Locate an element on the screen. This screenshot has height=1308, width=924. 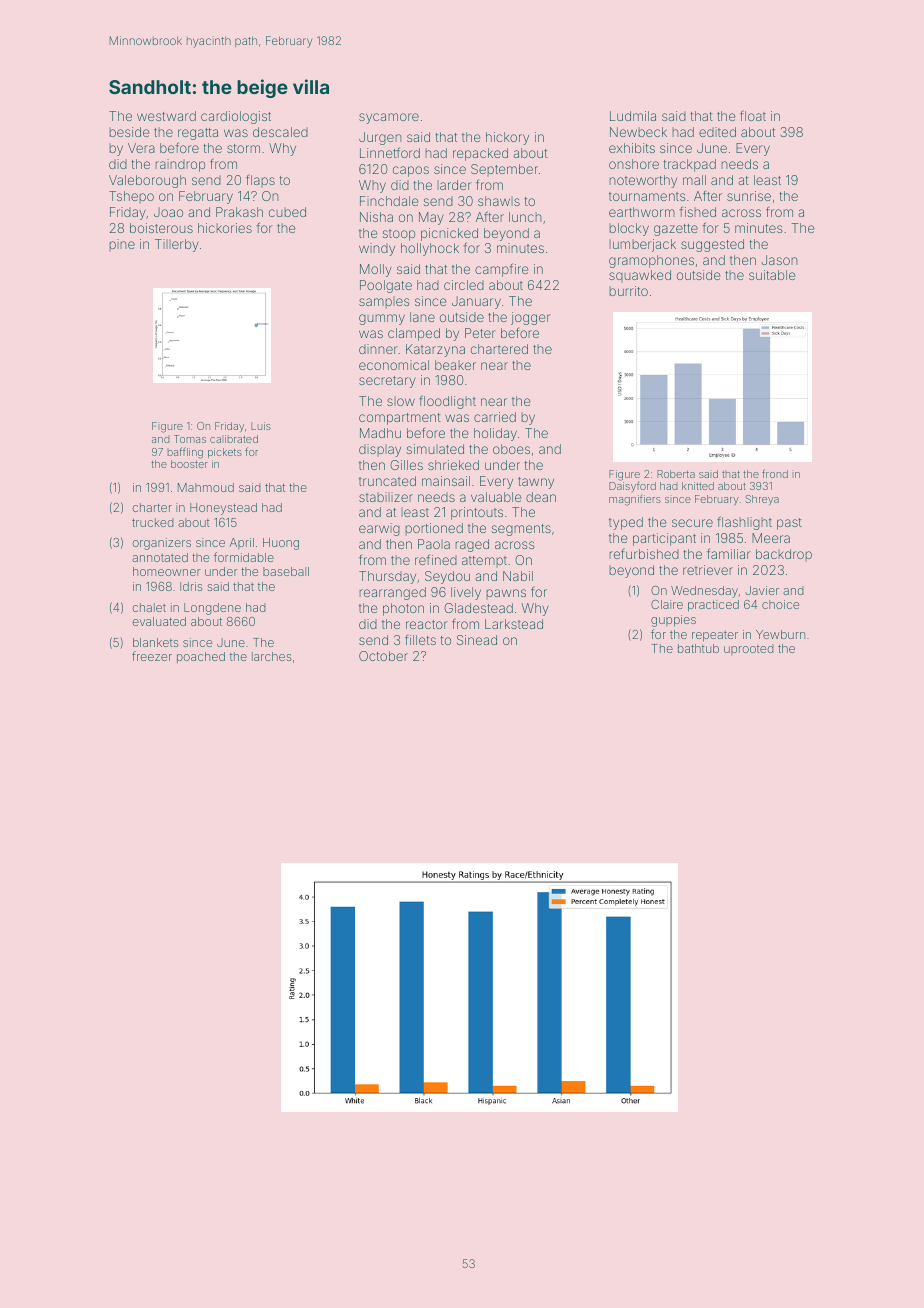
frond is located at coordinates (775, 473).
